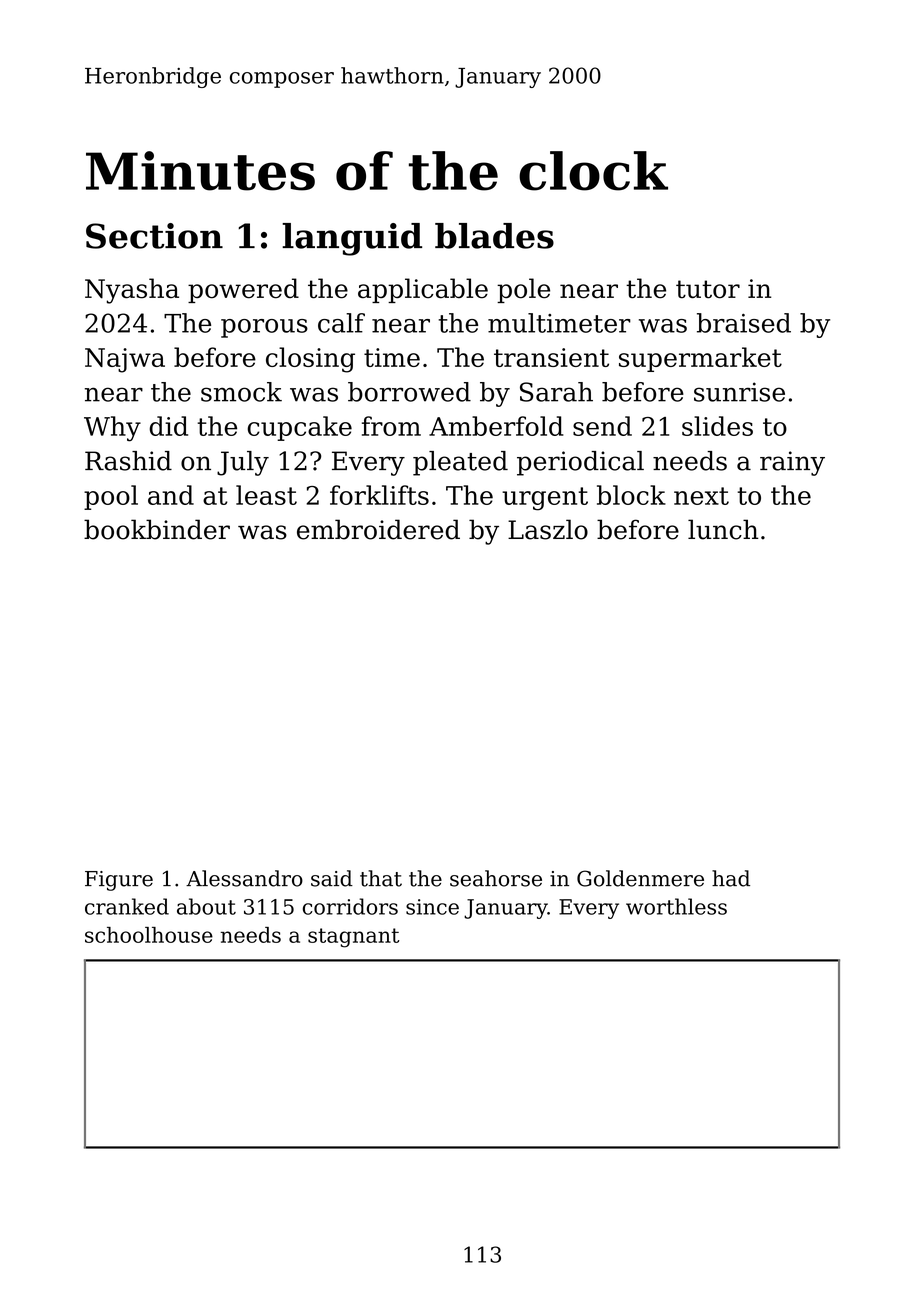 The width and height of the screenshot is (924, 1311). Describe the element at coordinates (132, 291) in the screenshot. I see `Nyasha` at that location.
